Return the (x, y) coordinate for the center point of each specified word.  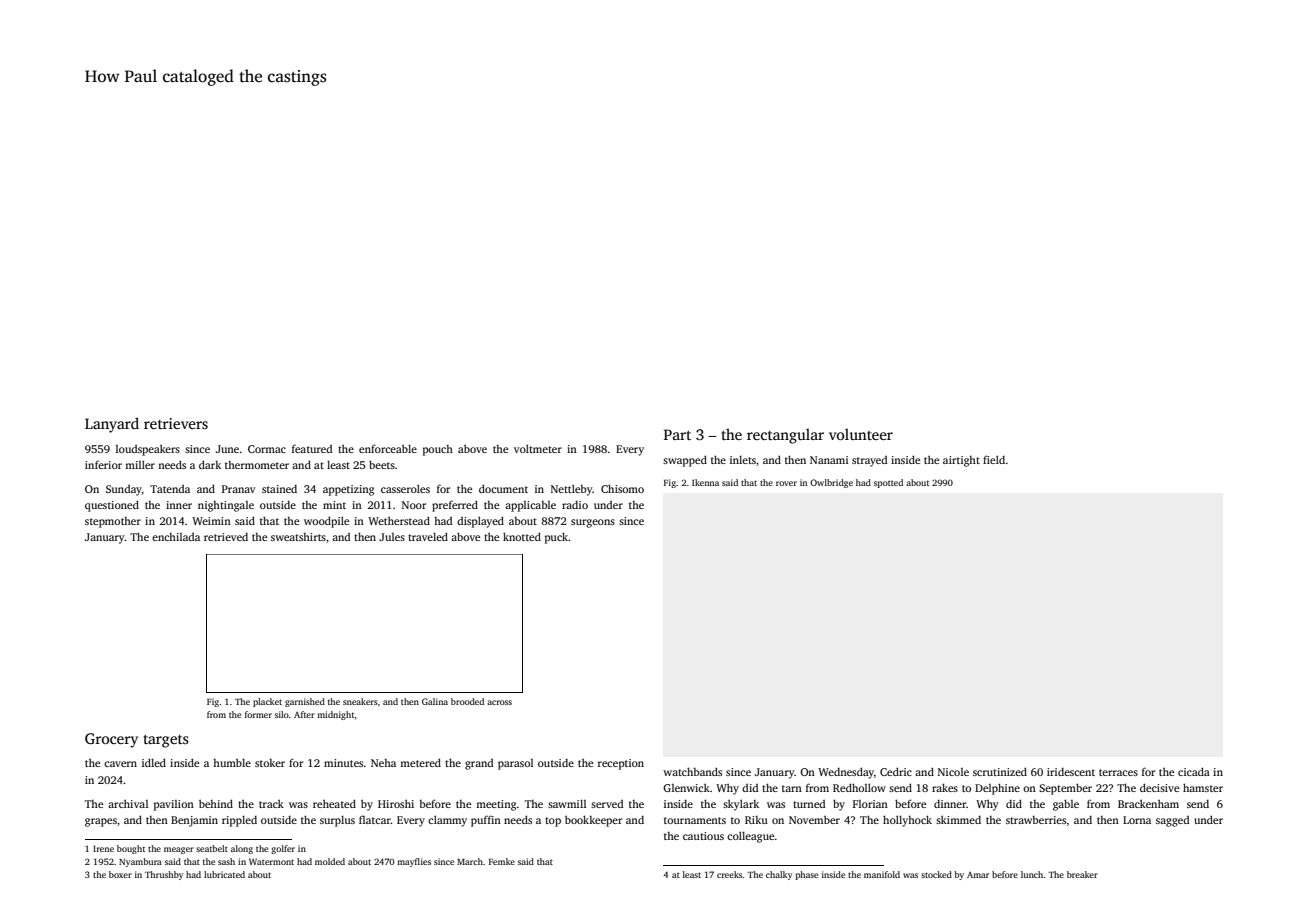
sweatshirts (298, 537)
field (994, 459)
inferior (103, 465)
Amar (978, 875)
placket (267, 702)
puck (557, 538)
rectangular (785, 436)
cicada (1194, 771)
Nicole (953, 772)
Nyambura (140, 862)
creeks (729, 874)
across (499, 702)
